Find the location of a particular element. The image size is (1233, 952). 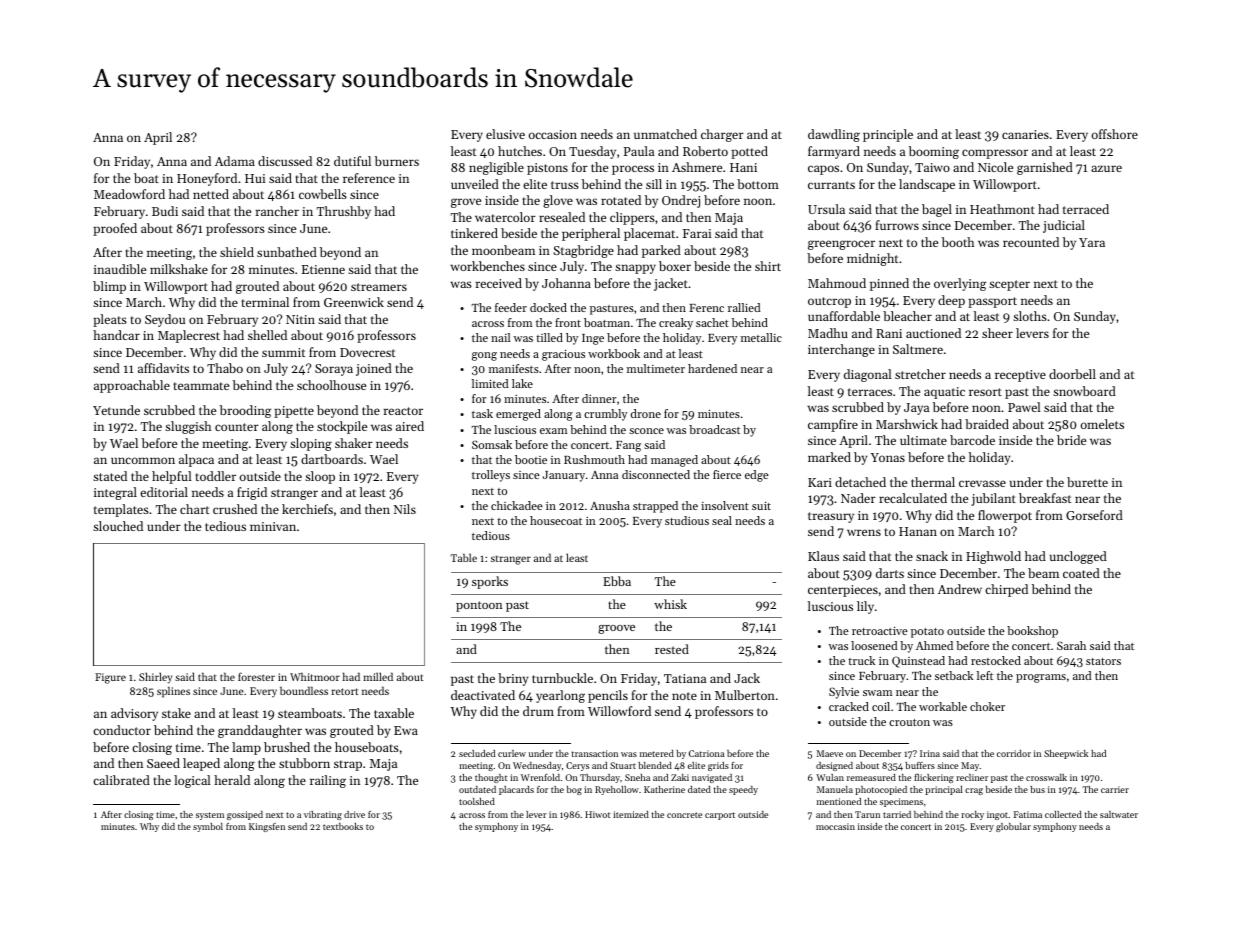

Nitin is located at coordinates (300, 319).
